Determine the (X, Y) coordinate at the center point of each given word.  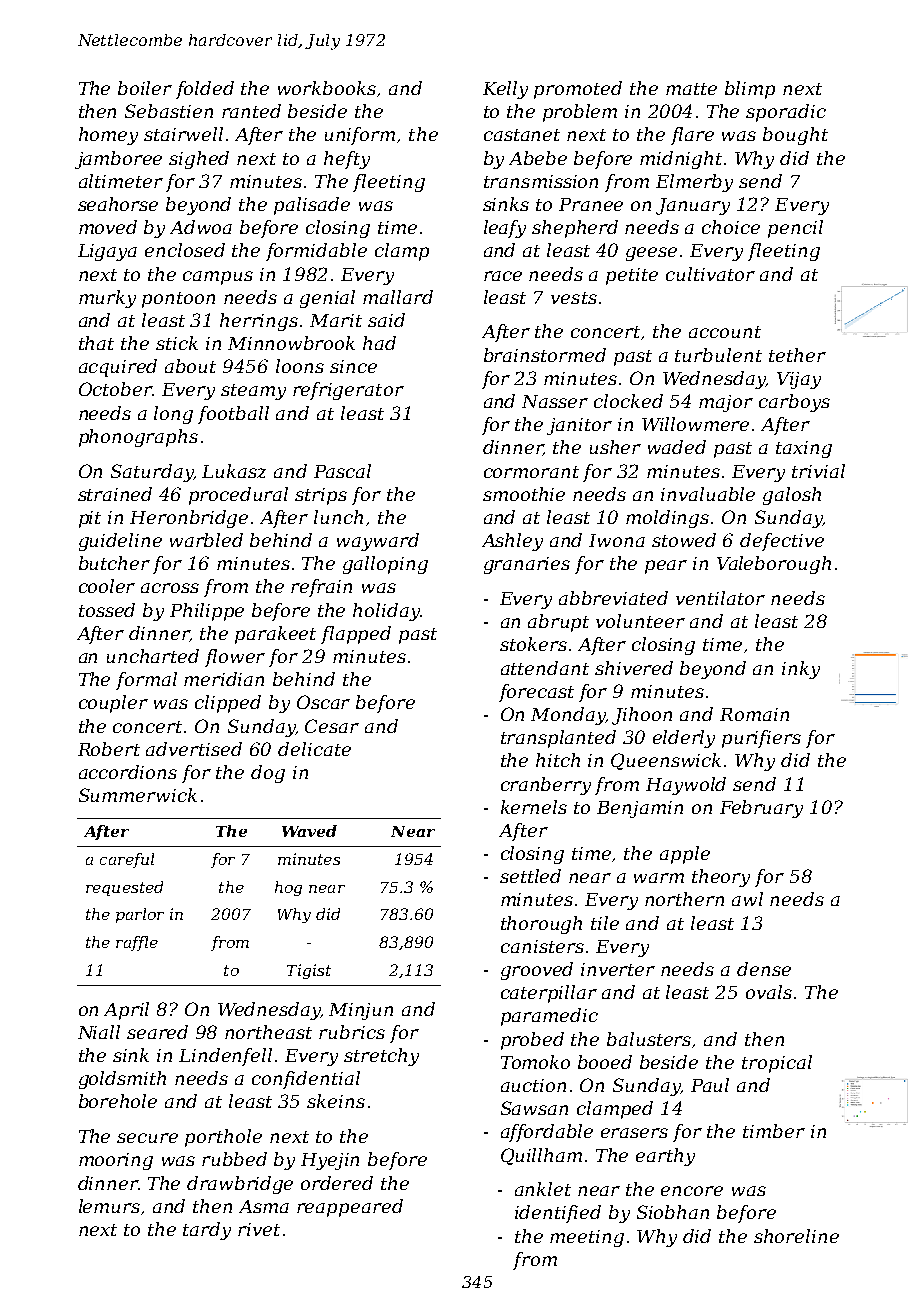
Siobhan (673, 1212)
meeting (587, 1238)
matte (691, 89)
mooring (116, 1161)
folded (205, 90)
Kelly (505, 90)
